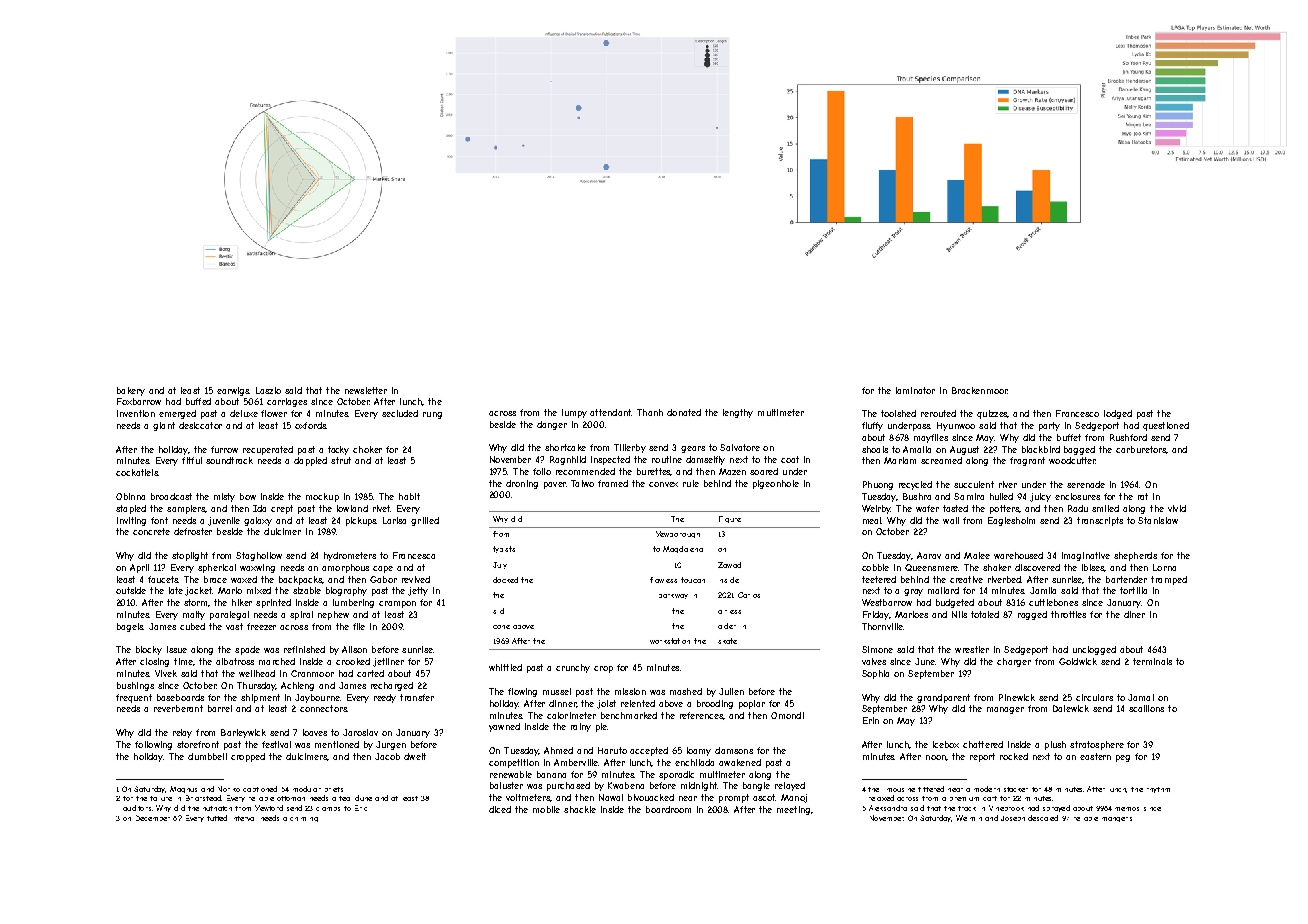 This screenshot has height=924, width=1308. I want to click on mission, so click(630, 691).
